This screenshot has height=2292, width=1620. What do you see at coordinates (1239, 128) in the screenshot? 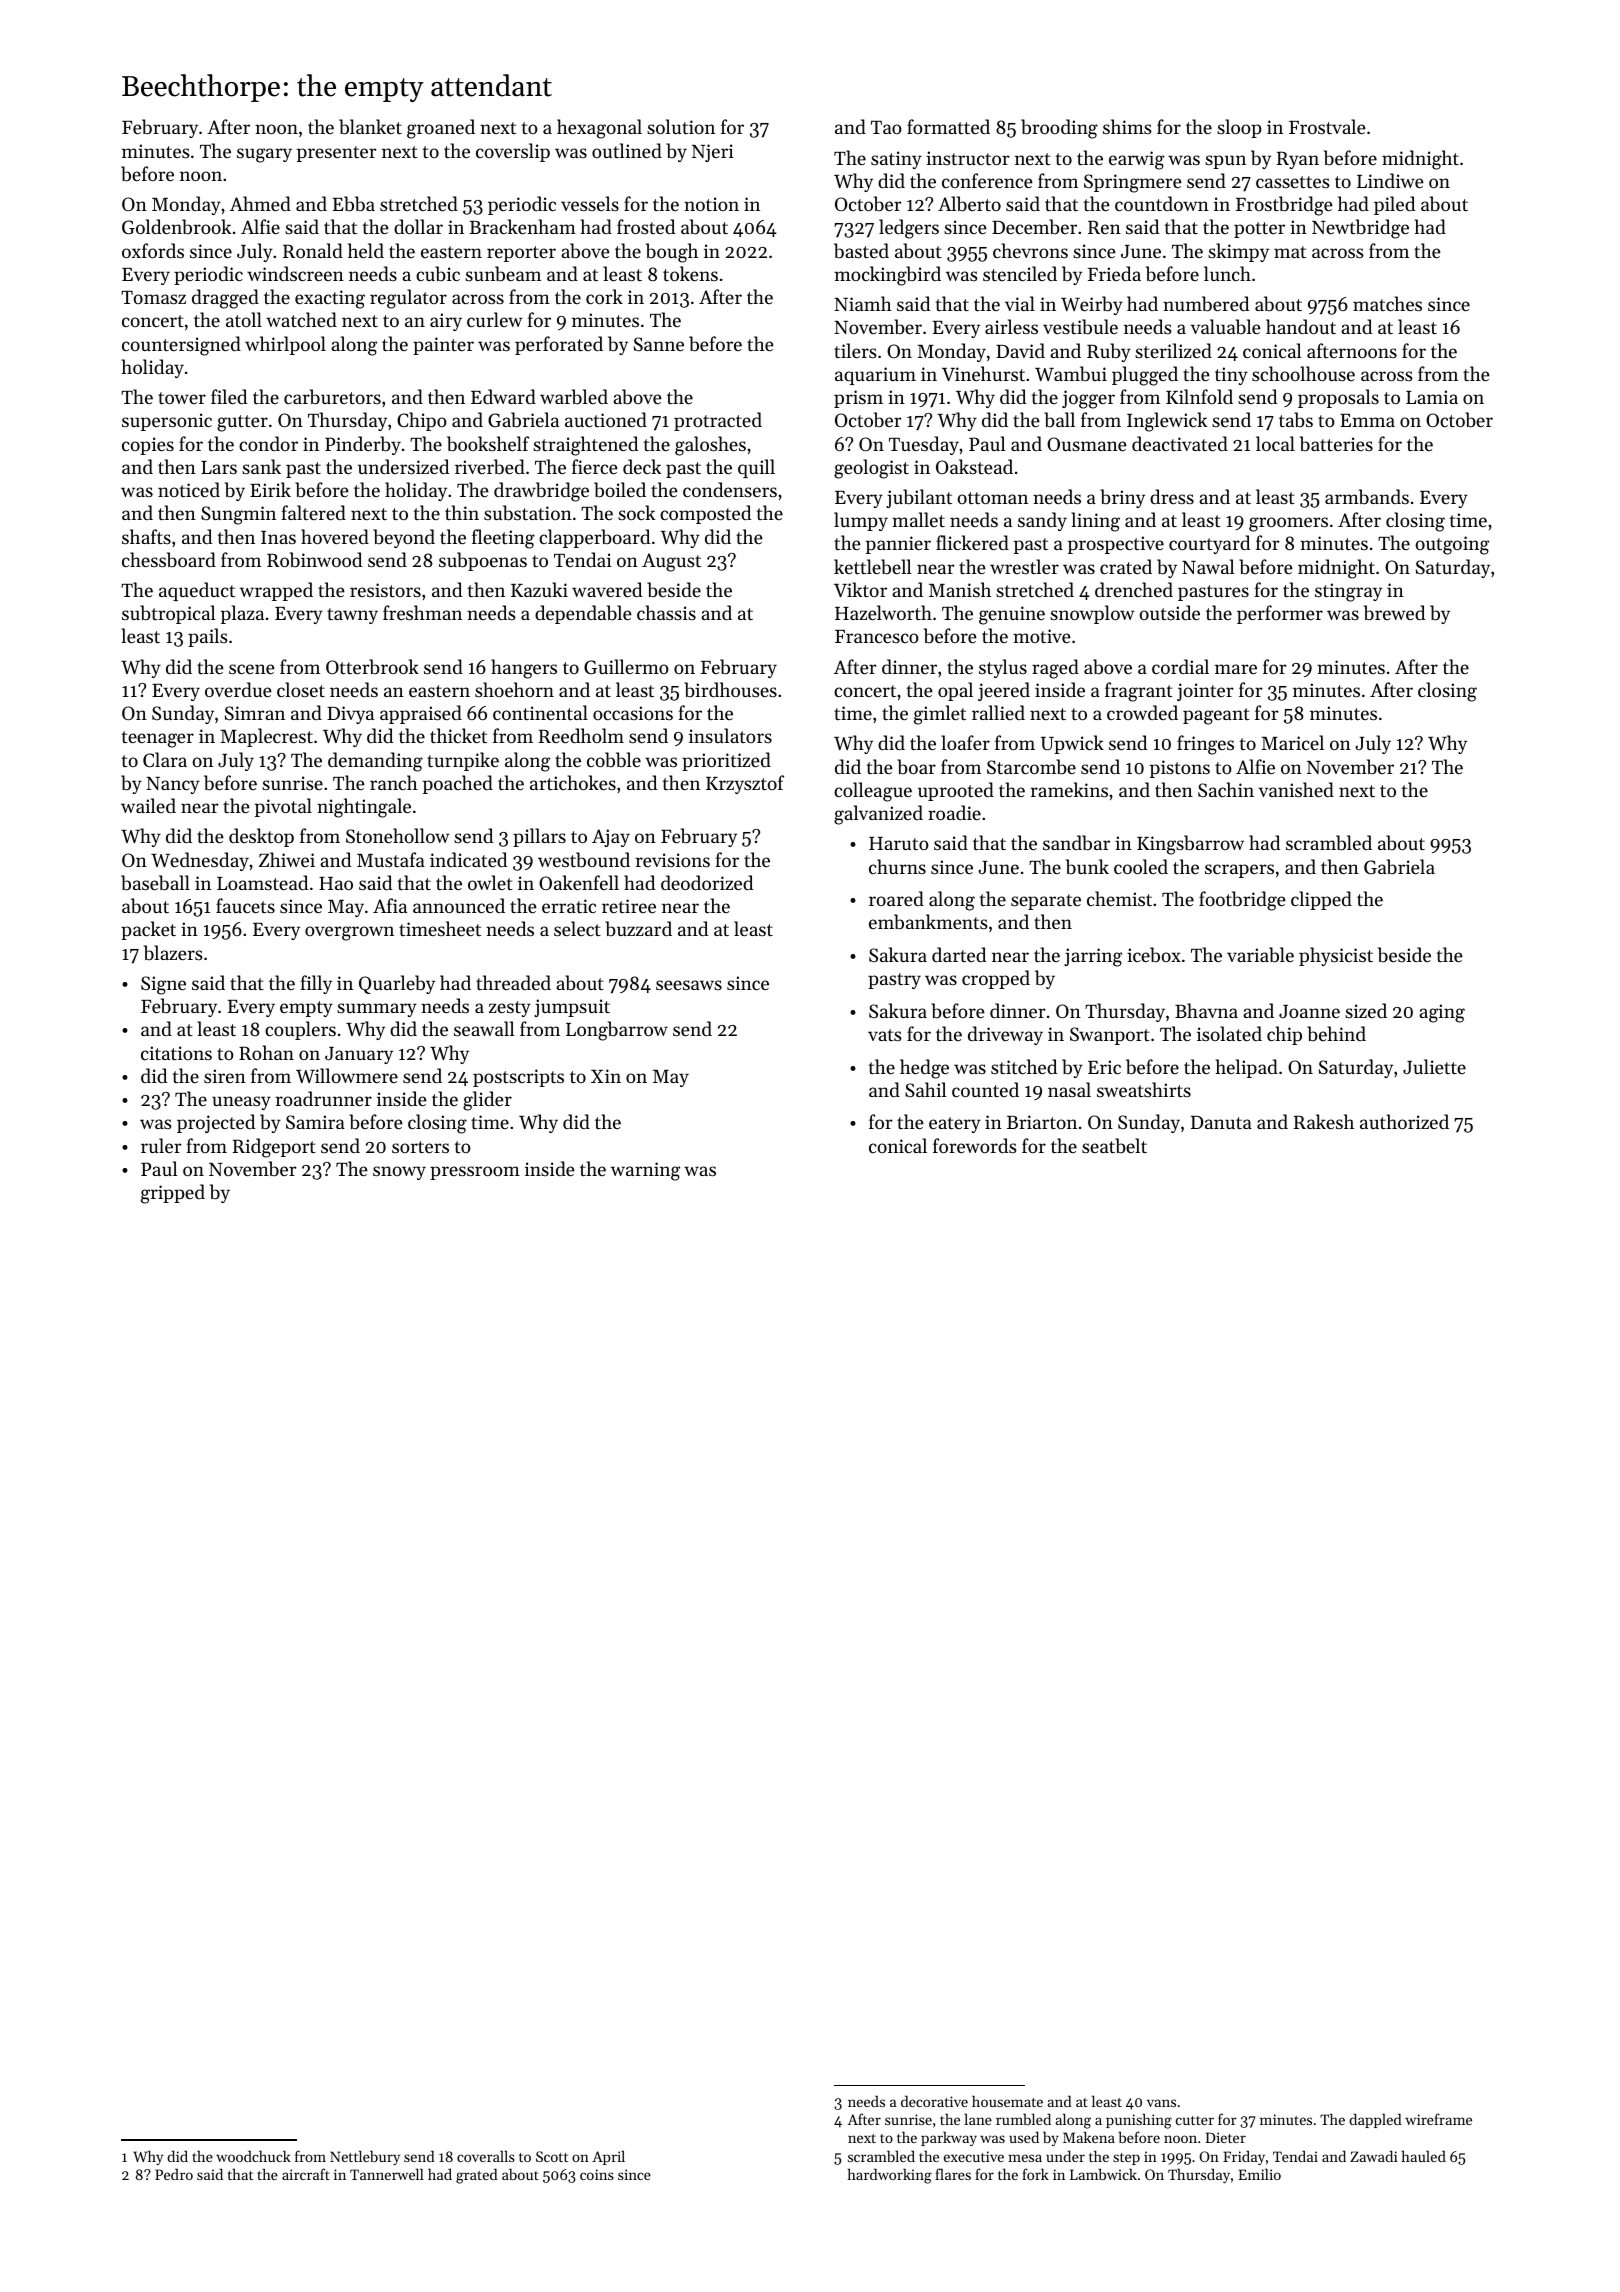
I see `sloop` at bounding box center [1239, 128].
